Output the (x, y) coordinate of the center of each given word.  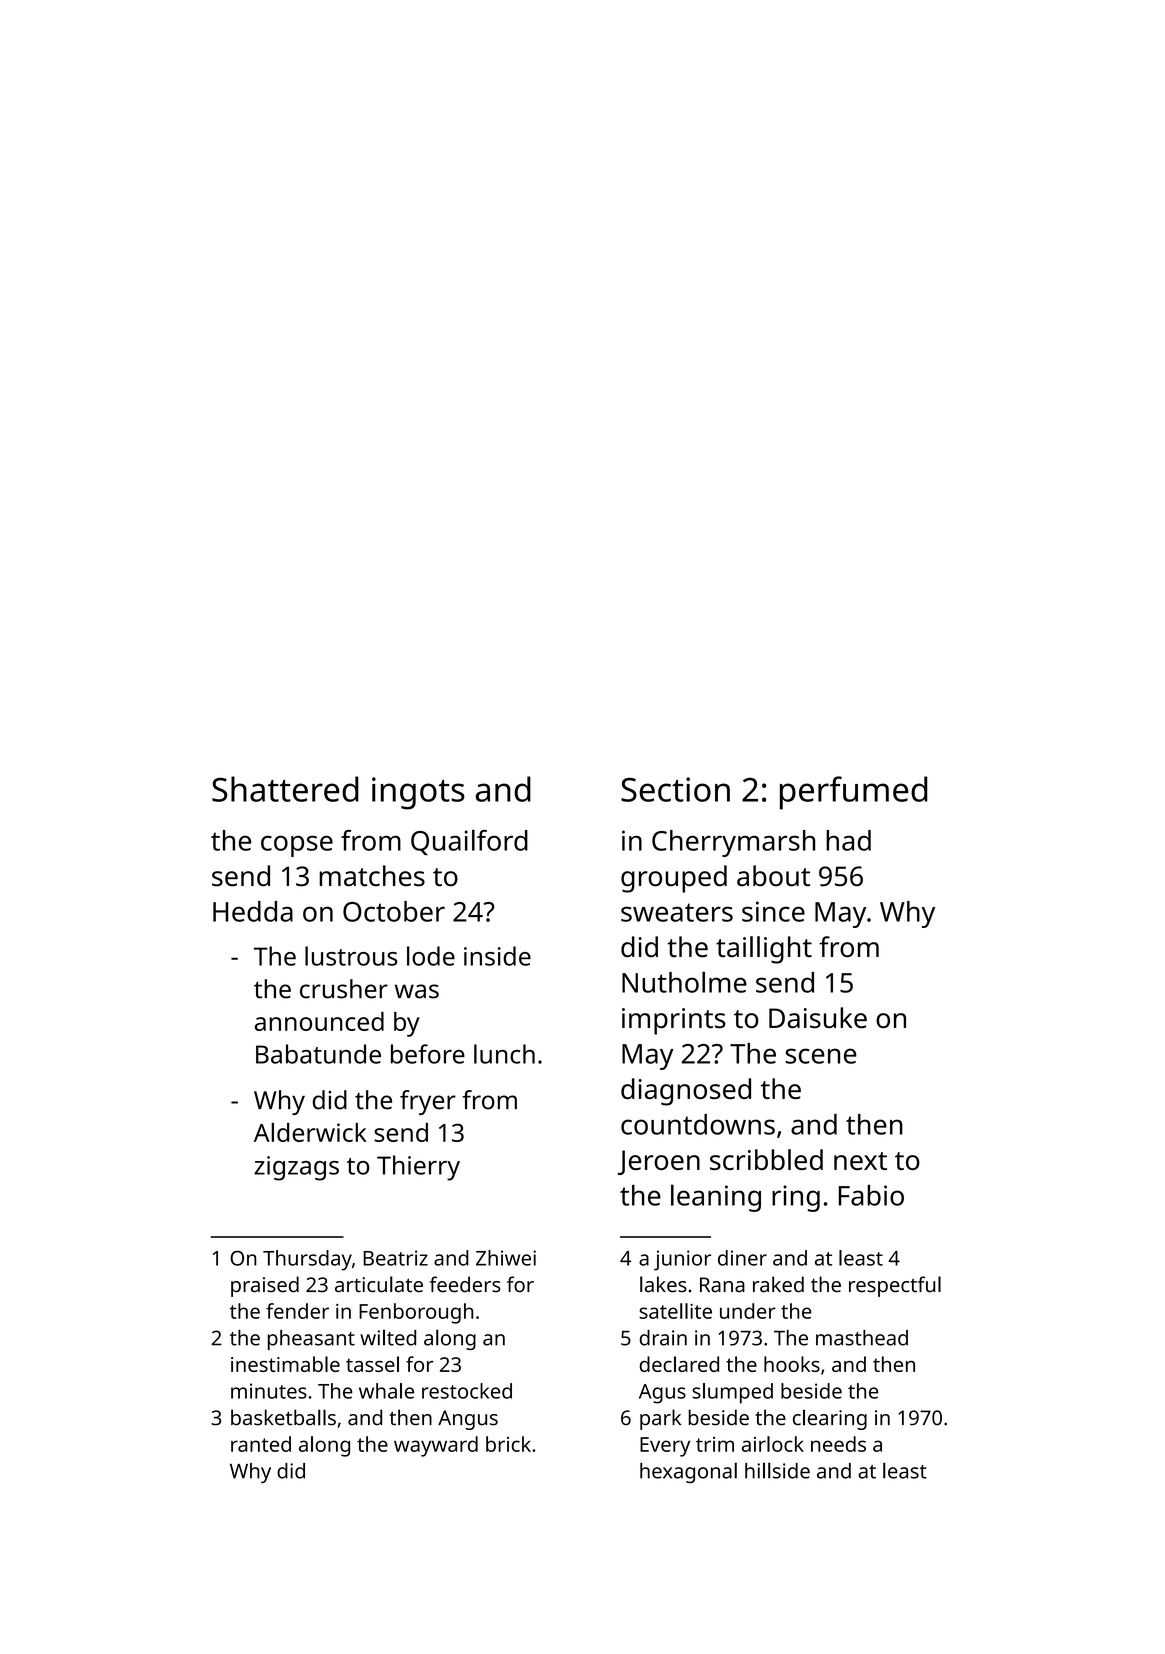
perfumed (854, 793)
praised (265, 1286)
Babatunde (318, 1054)
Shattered (285, 789)
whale (386, 1391)
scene (821, 1056)
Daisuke (818, 1017)
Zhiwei (506, 1258)
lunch (504, 1054)
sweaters (677, 912)
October (394, 911)
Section (675, 789)
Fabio (871, 1195)
